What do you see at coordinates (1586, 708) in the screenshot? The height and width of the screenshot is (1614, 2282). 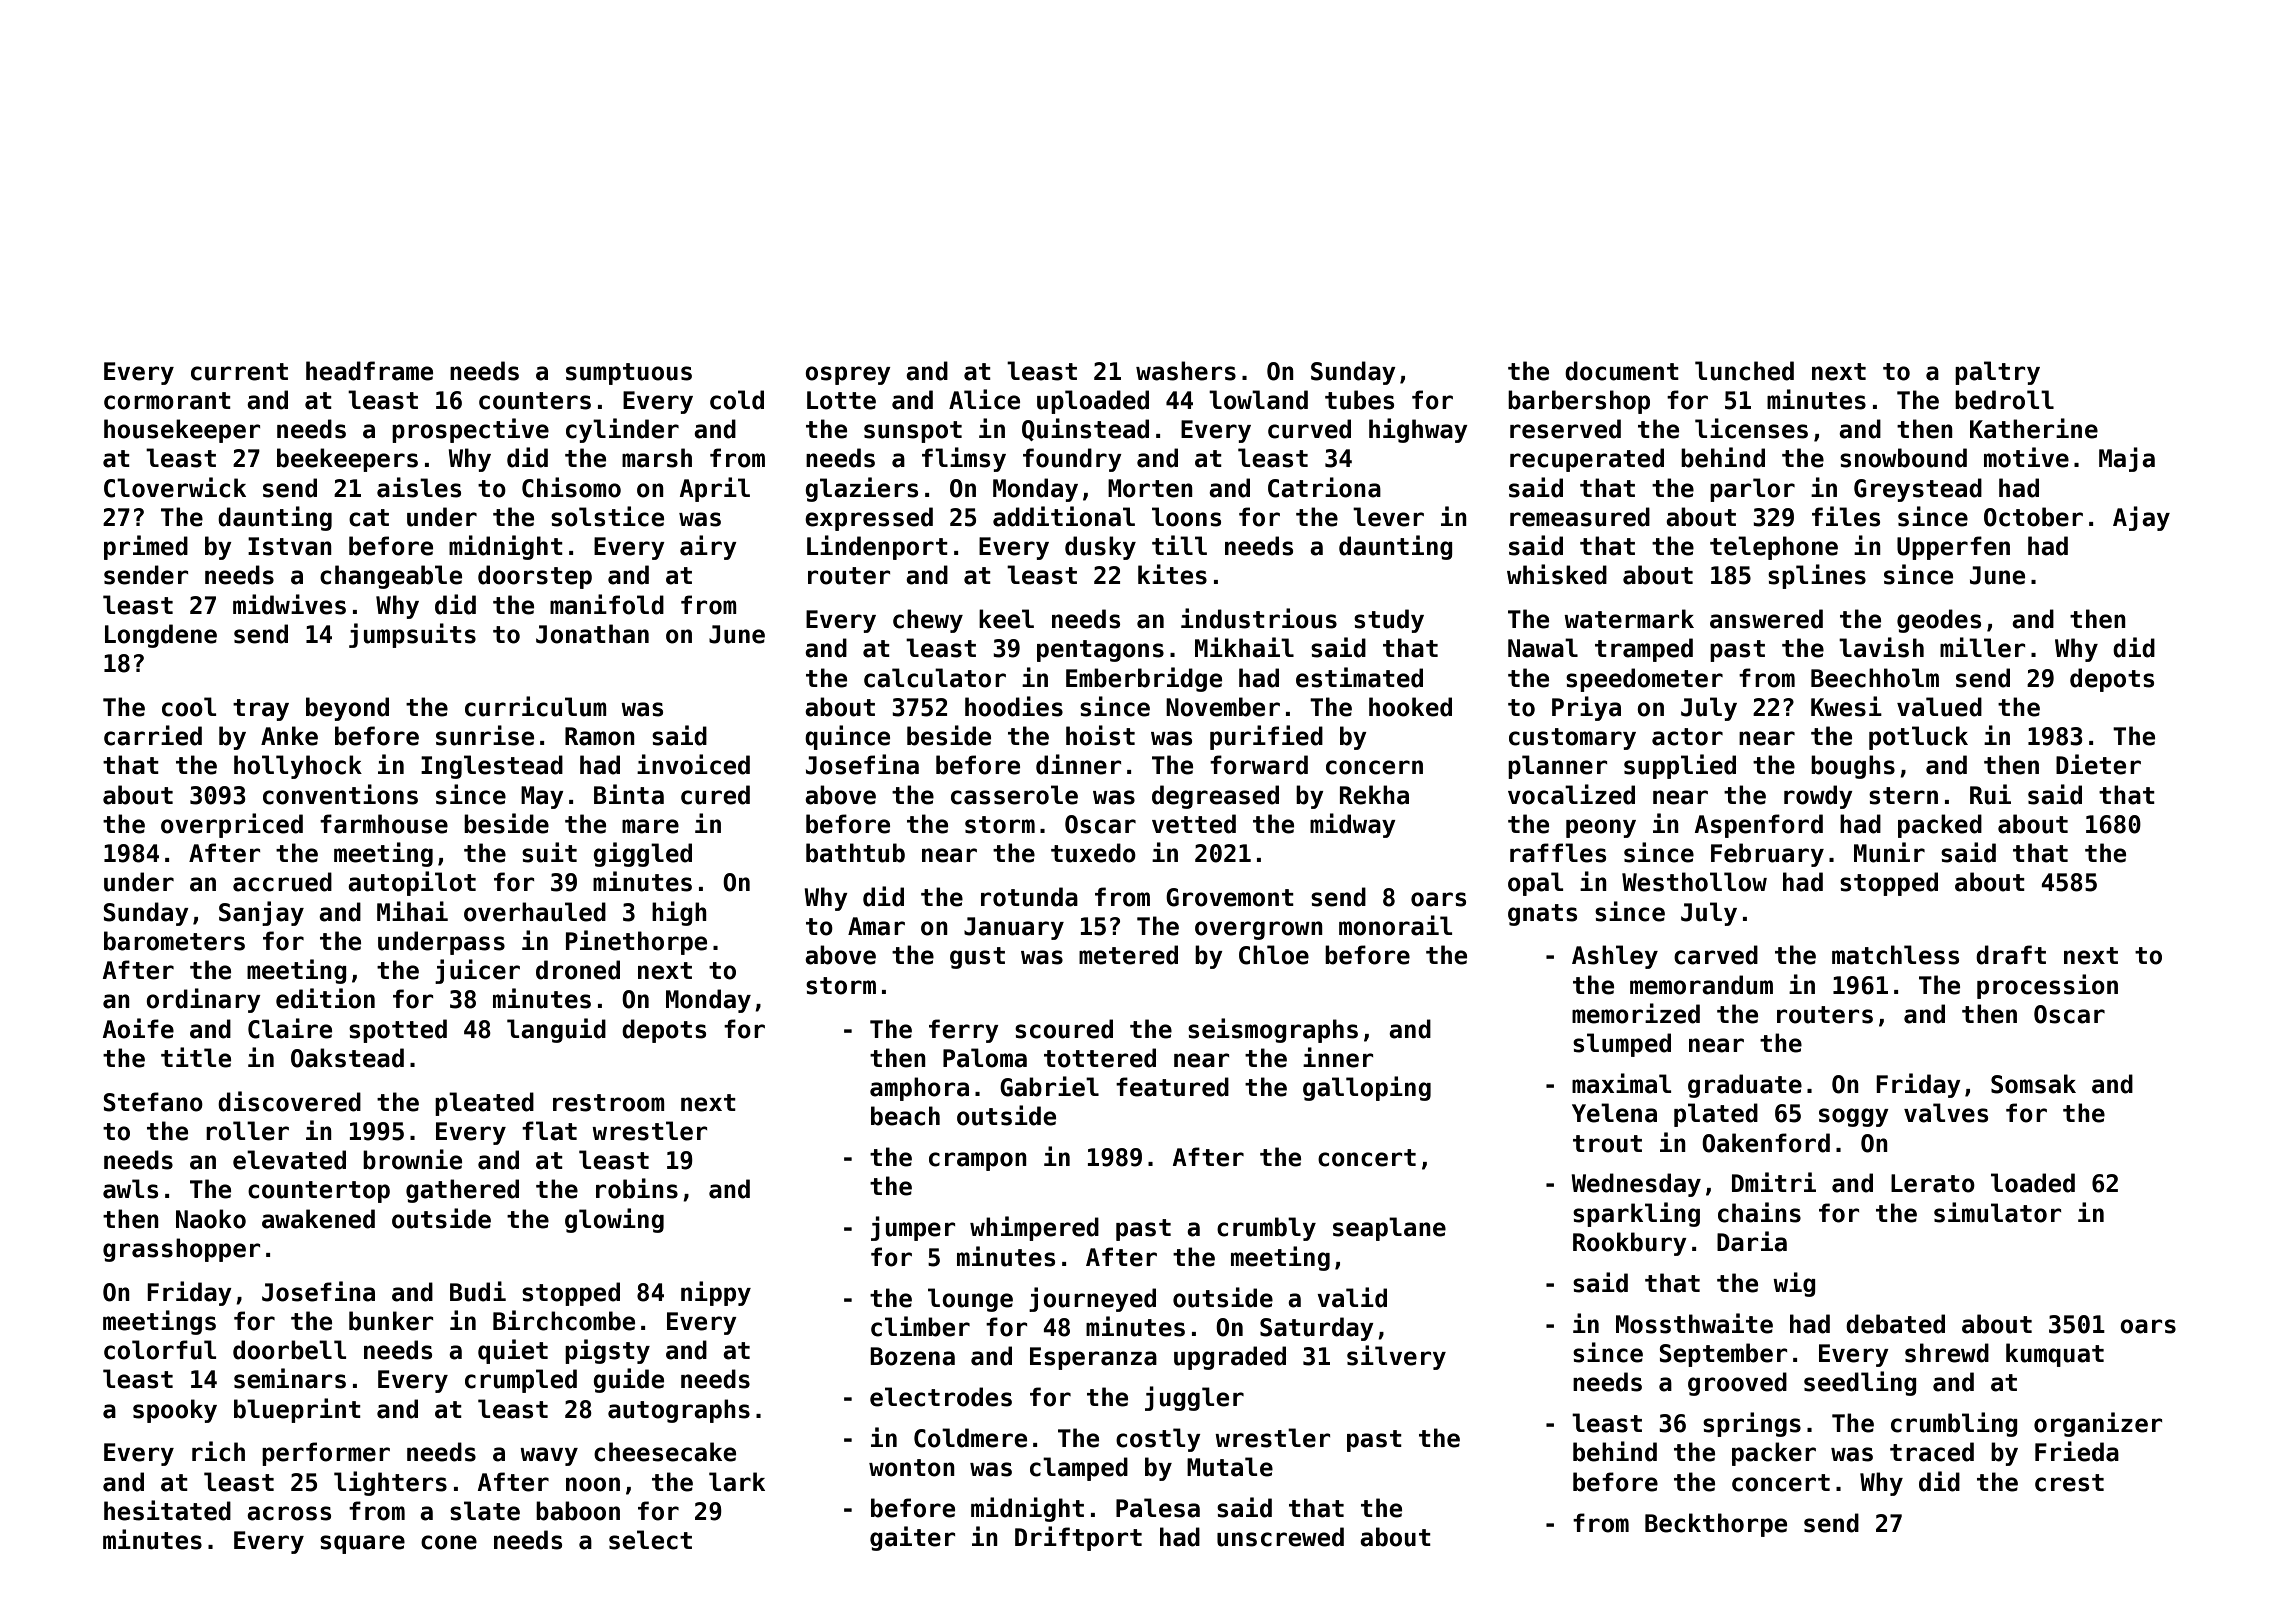 I see `Priya` at bounding box center [1586, 708].
